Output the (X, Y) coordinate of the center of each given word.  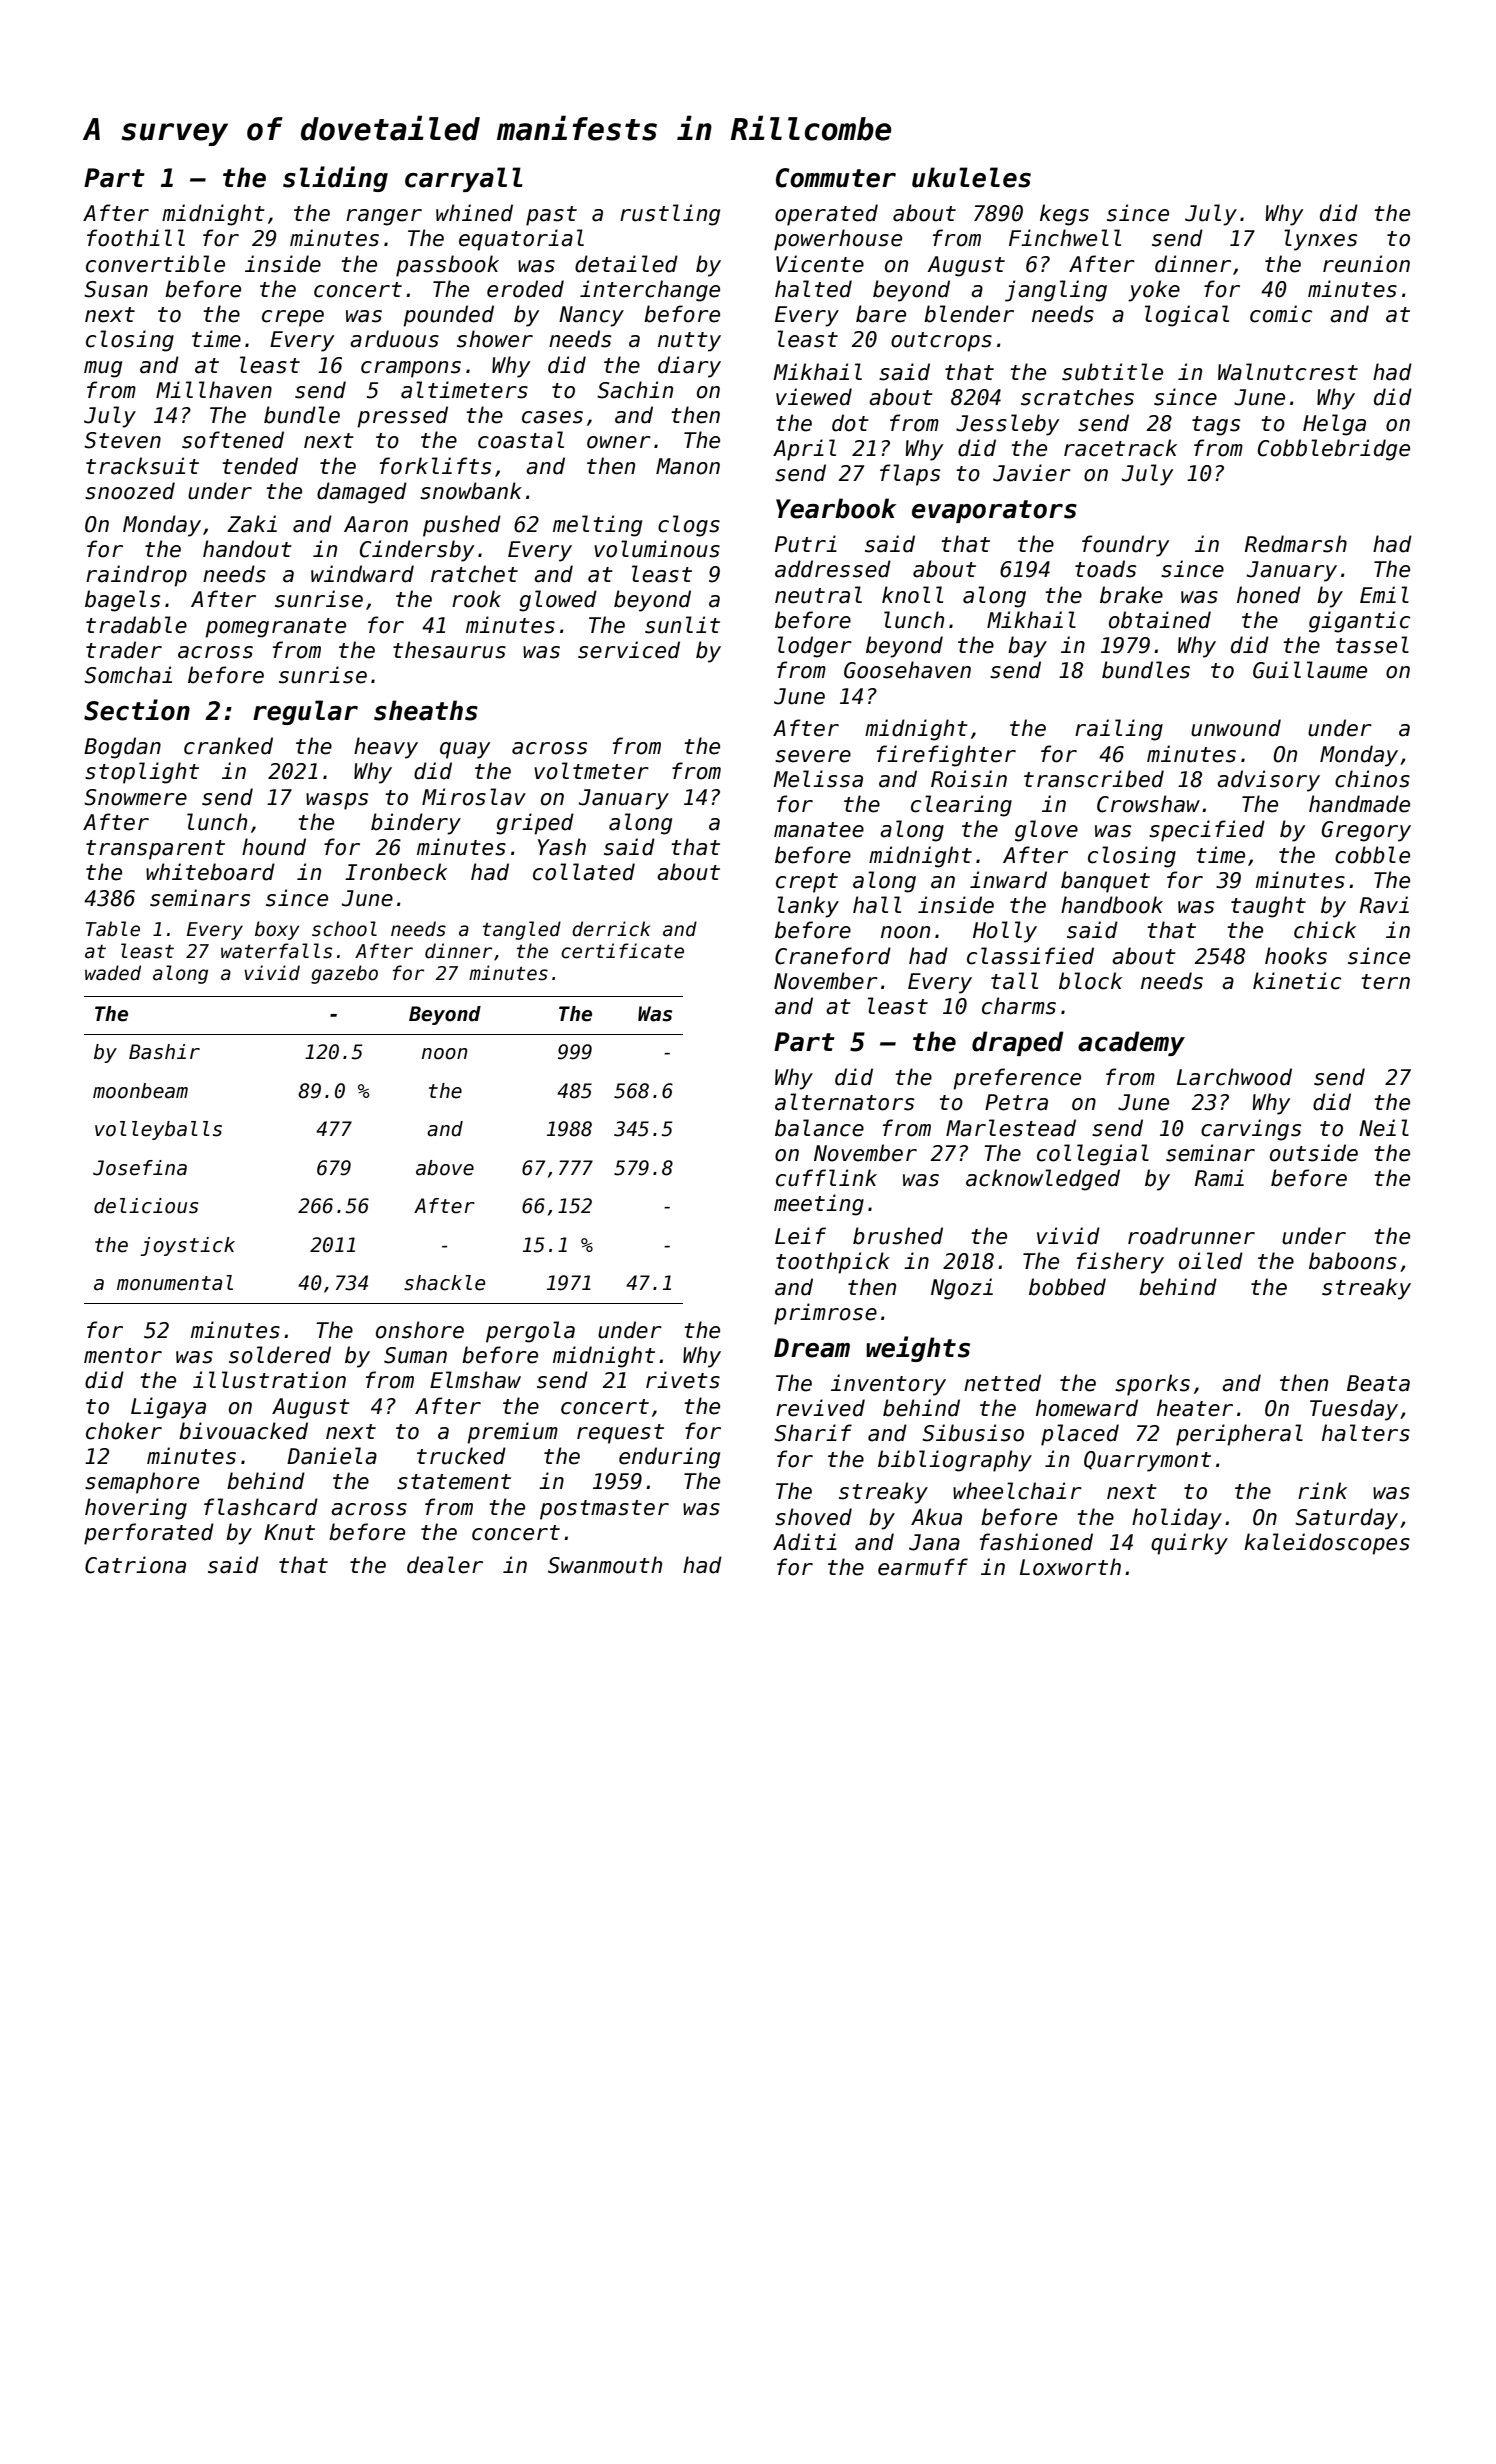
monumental (175, 1283)
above (445, 1168)
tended (260, 466)
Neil (1384, 1128)
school (344, 929)
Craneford (833, 956)
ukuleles (971, 177)
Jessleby (1007, 425)
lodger (814, 647)
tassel (1372, 645)
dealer (445, 1565)
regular (305, 712)
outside (1314, 1153)
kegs (1064, 215)
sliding (335, 179)
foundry (1125, 546)
